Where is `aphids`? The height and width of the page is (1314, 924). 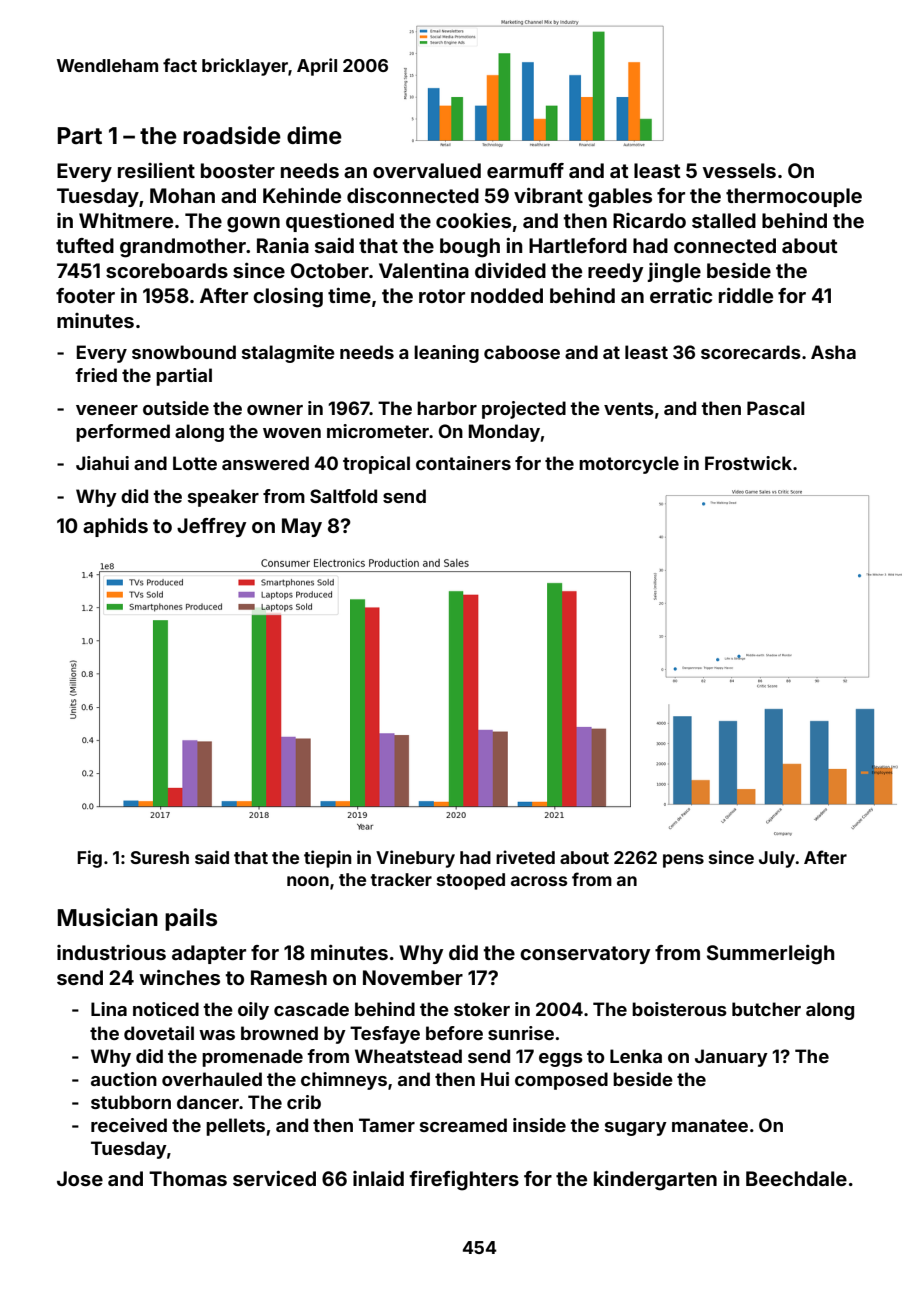 aphids is located at coordinates (115, 527).
